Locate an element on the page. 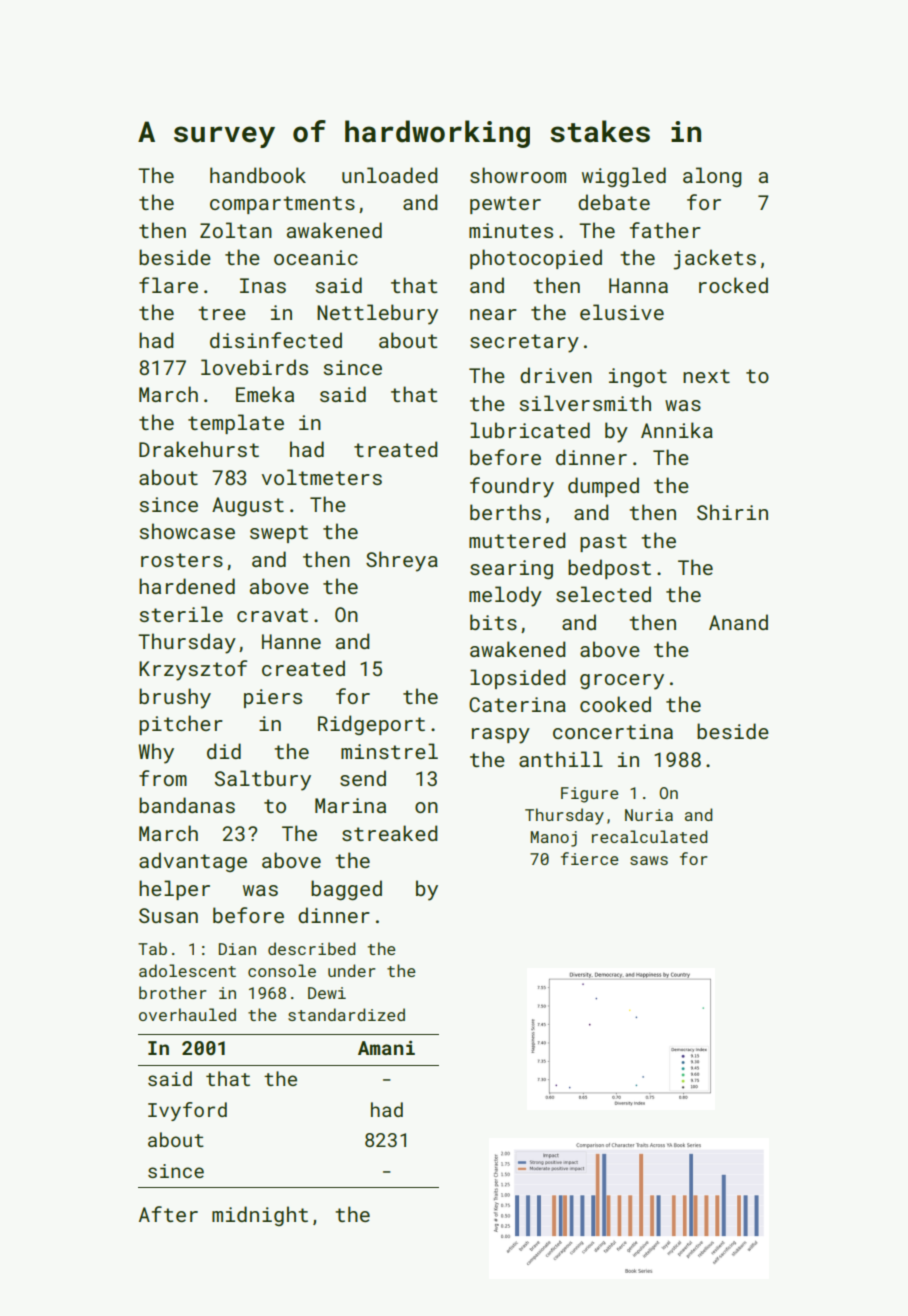 This page has width=908, height=1316. midnight is located at coordinates (260, 1216).
